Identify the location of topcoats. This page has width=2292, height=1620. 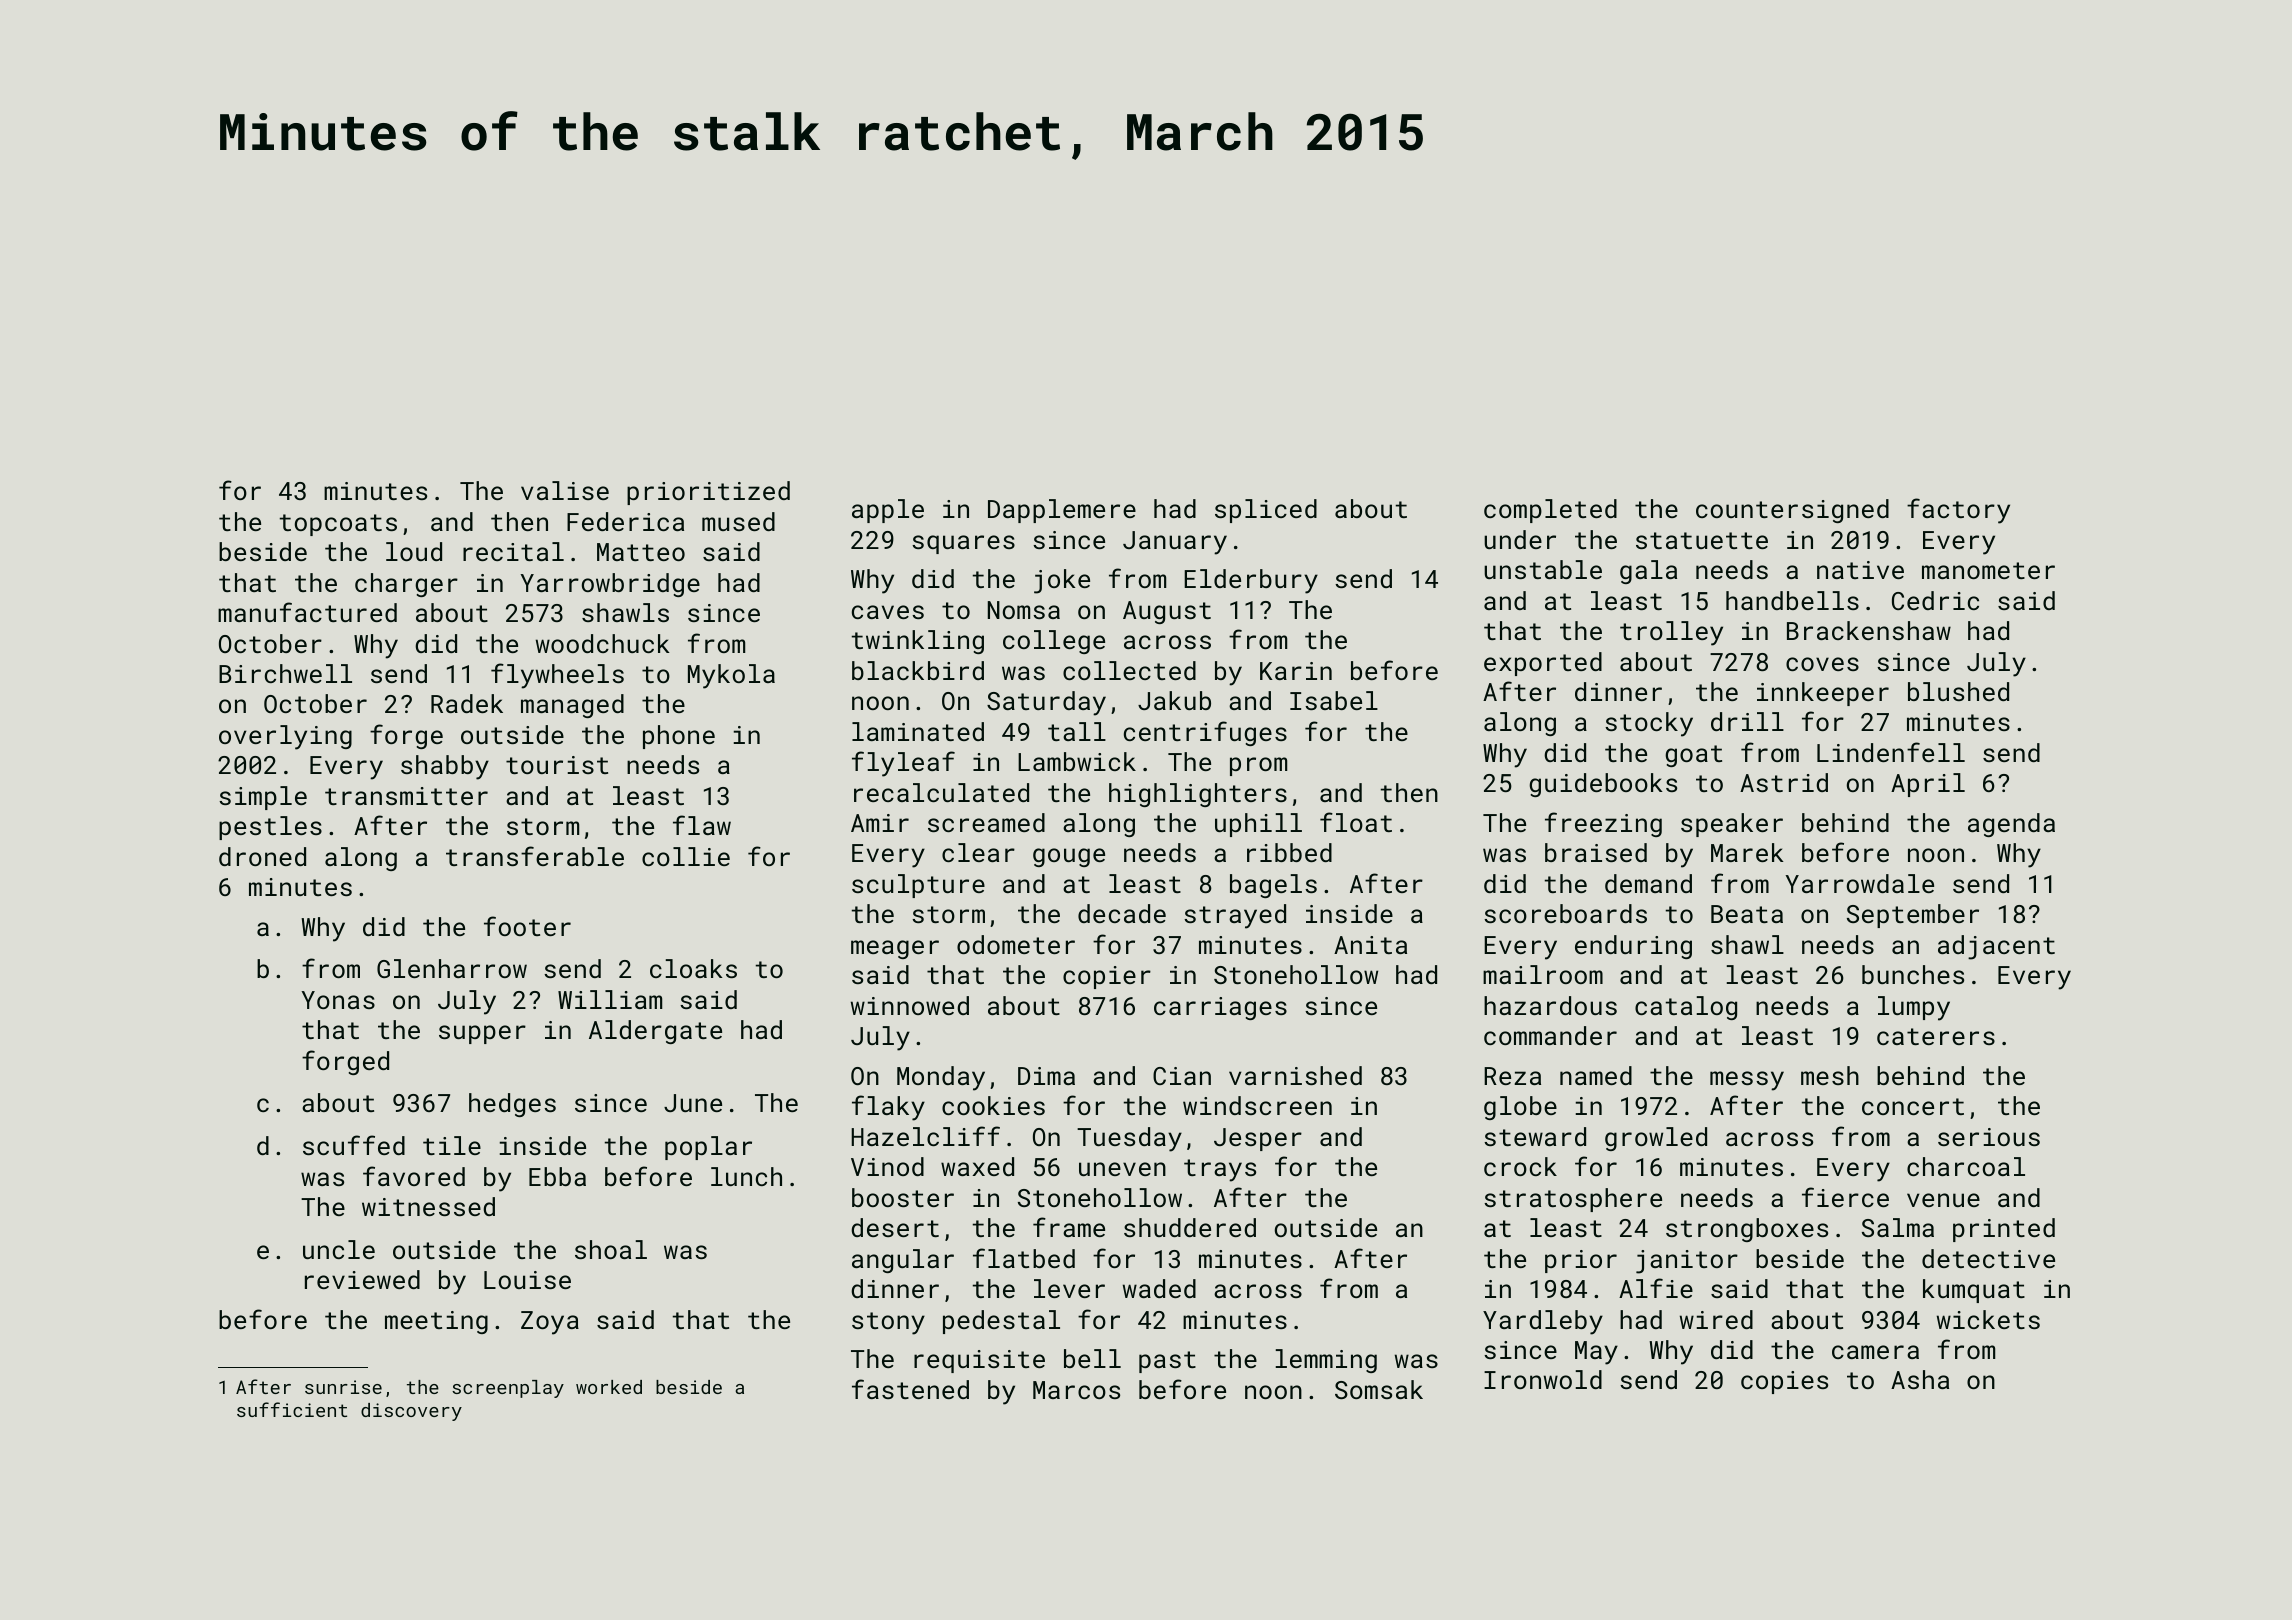
(338, 525).
